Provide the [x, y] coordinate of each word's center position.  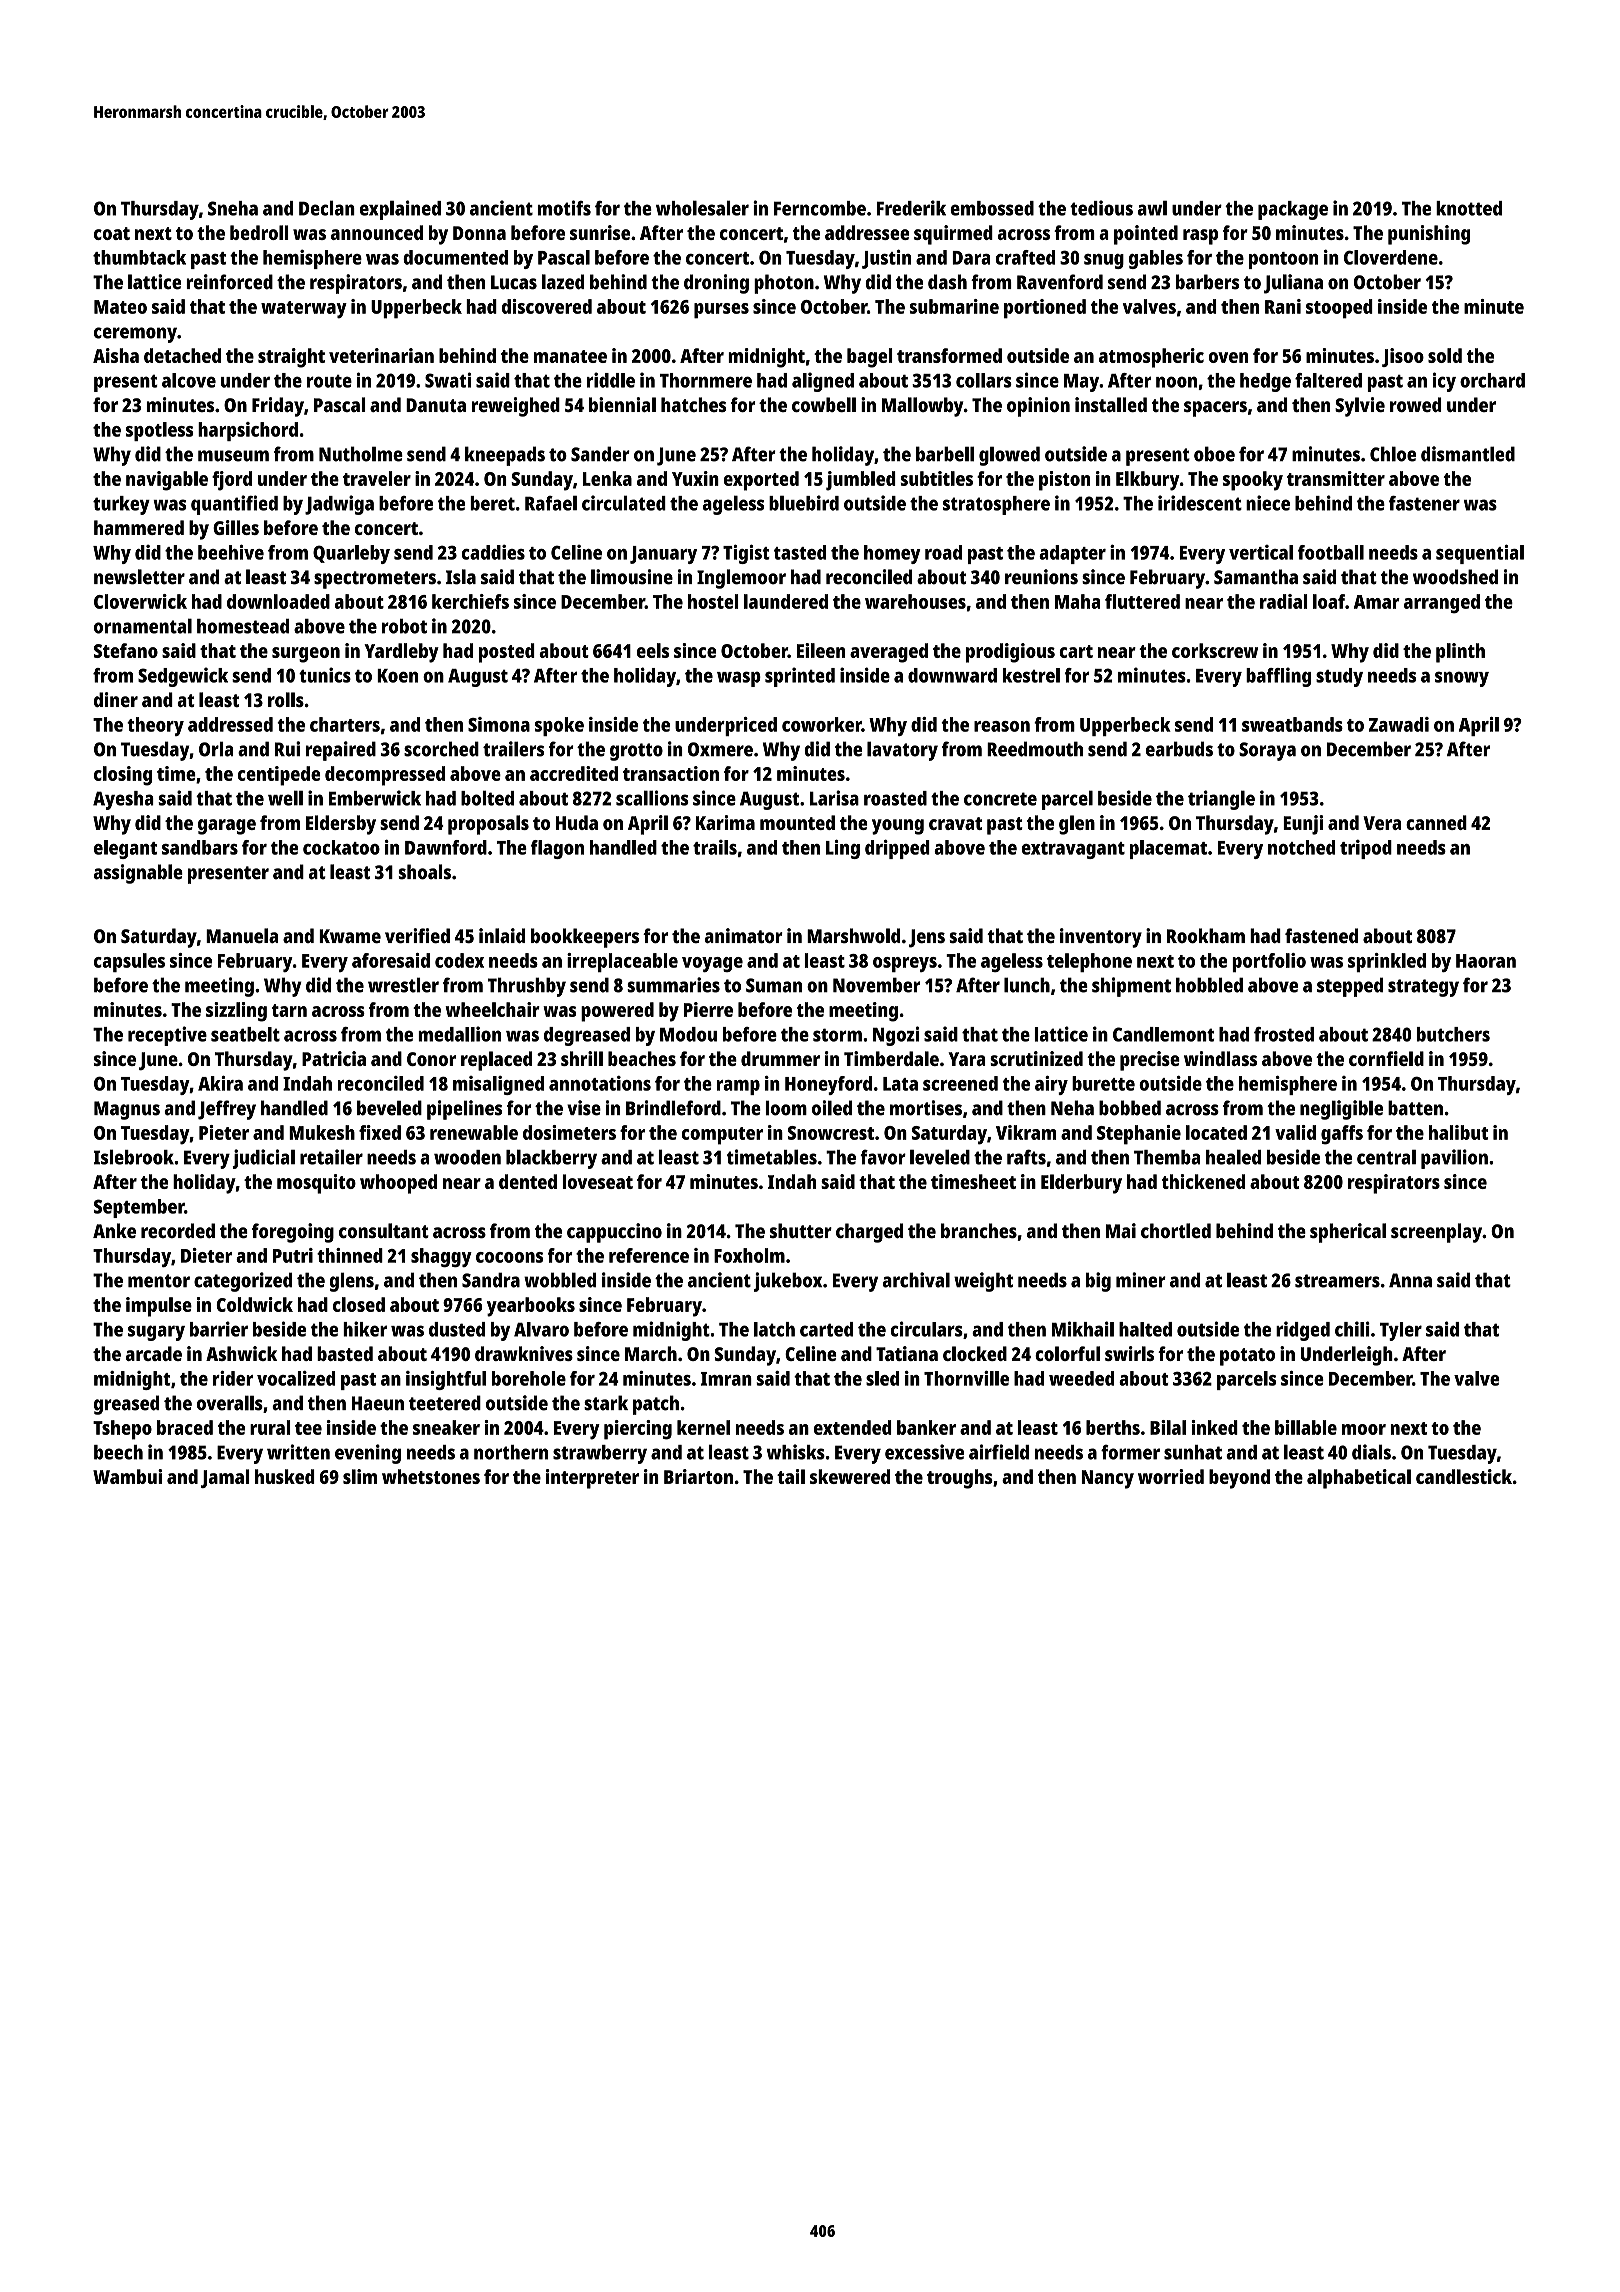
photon [784, 284]
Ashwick [241, 1353]
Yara [967, 1059]
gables [1156, 259]
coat [112, 233]
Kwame [350, 936]
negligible [1341, 1110]
